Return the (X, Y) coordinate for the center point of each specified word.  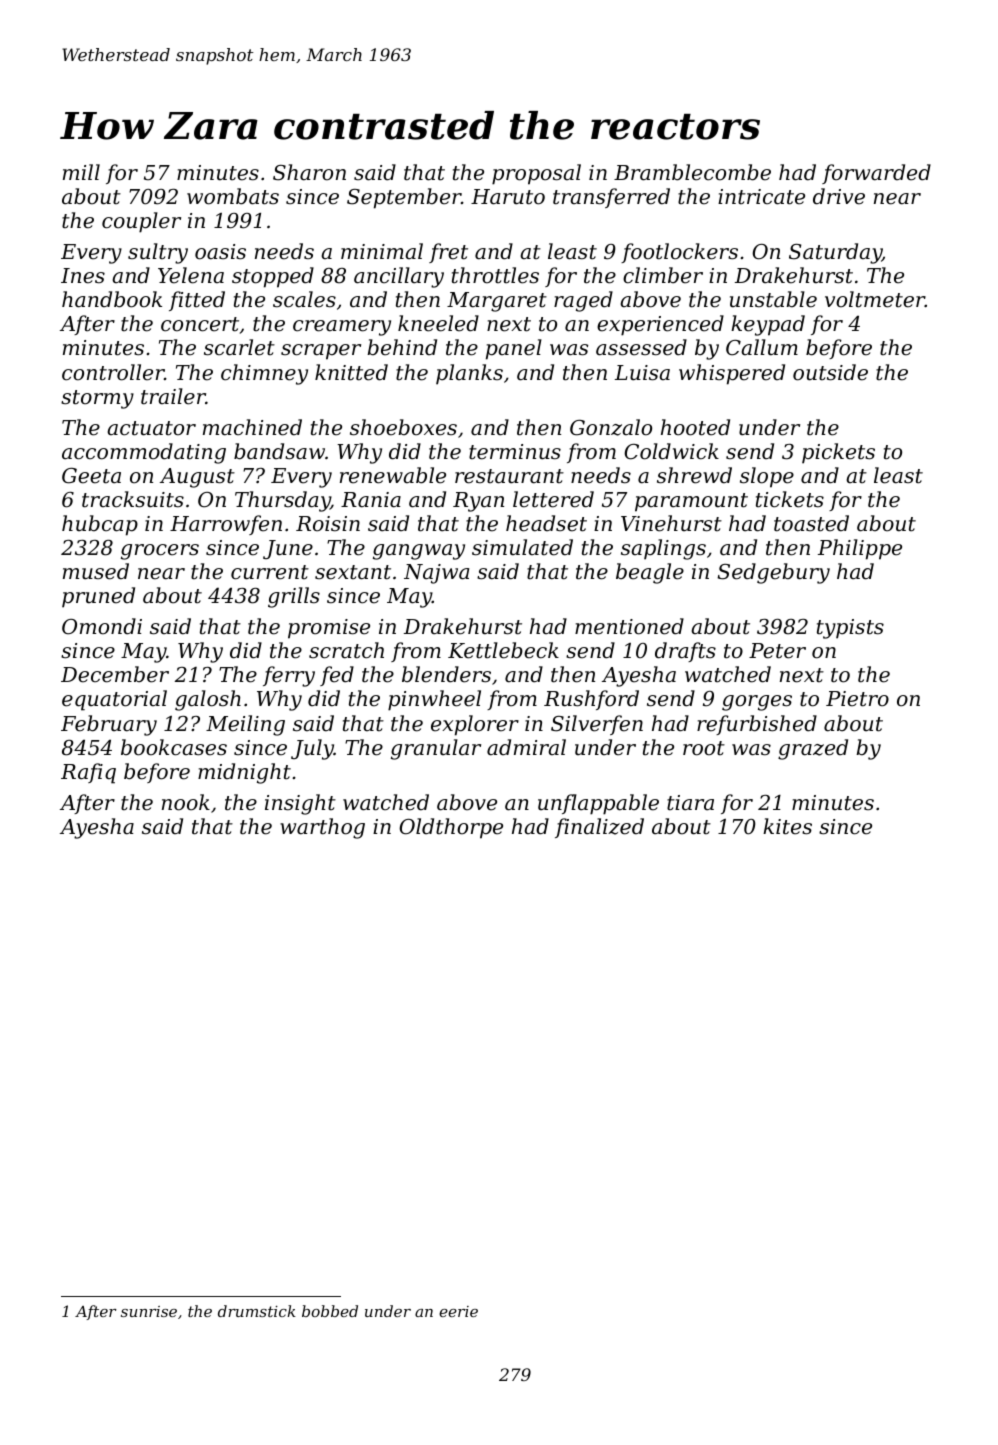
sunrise (149, 1311)
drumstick (257, 1311)
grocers (160, 552)
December (115, 674)
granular (436, 749)
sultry (158, 253)
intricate (761, 197)
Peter (777, 651)
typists (850, 629)
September (404, 198)
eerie (458, 1311)
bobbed (330, 1311)
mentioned (629, 626)
